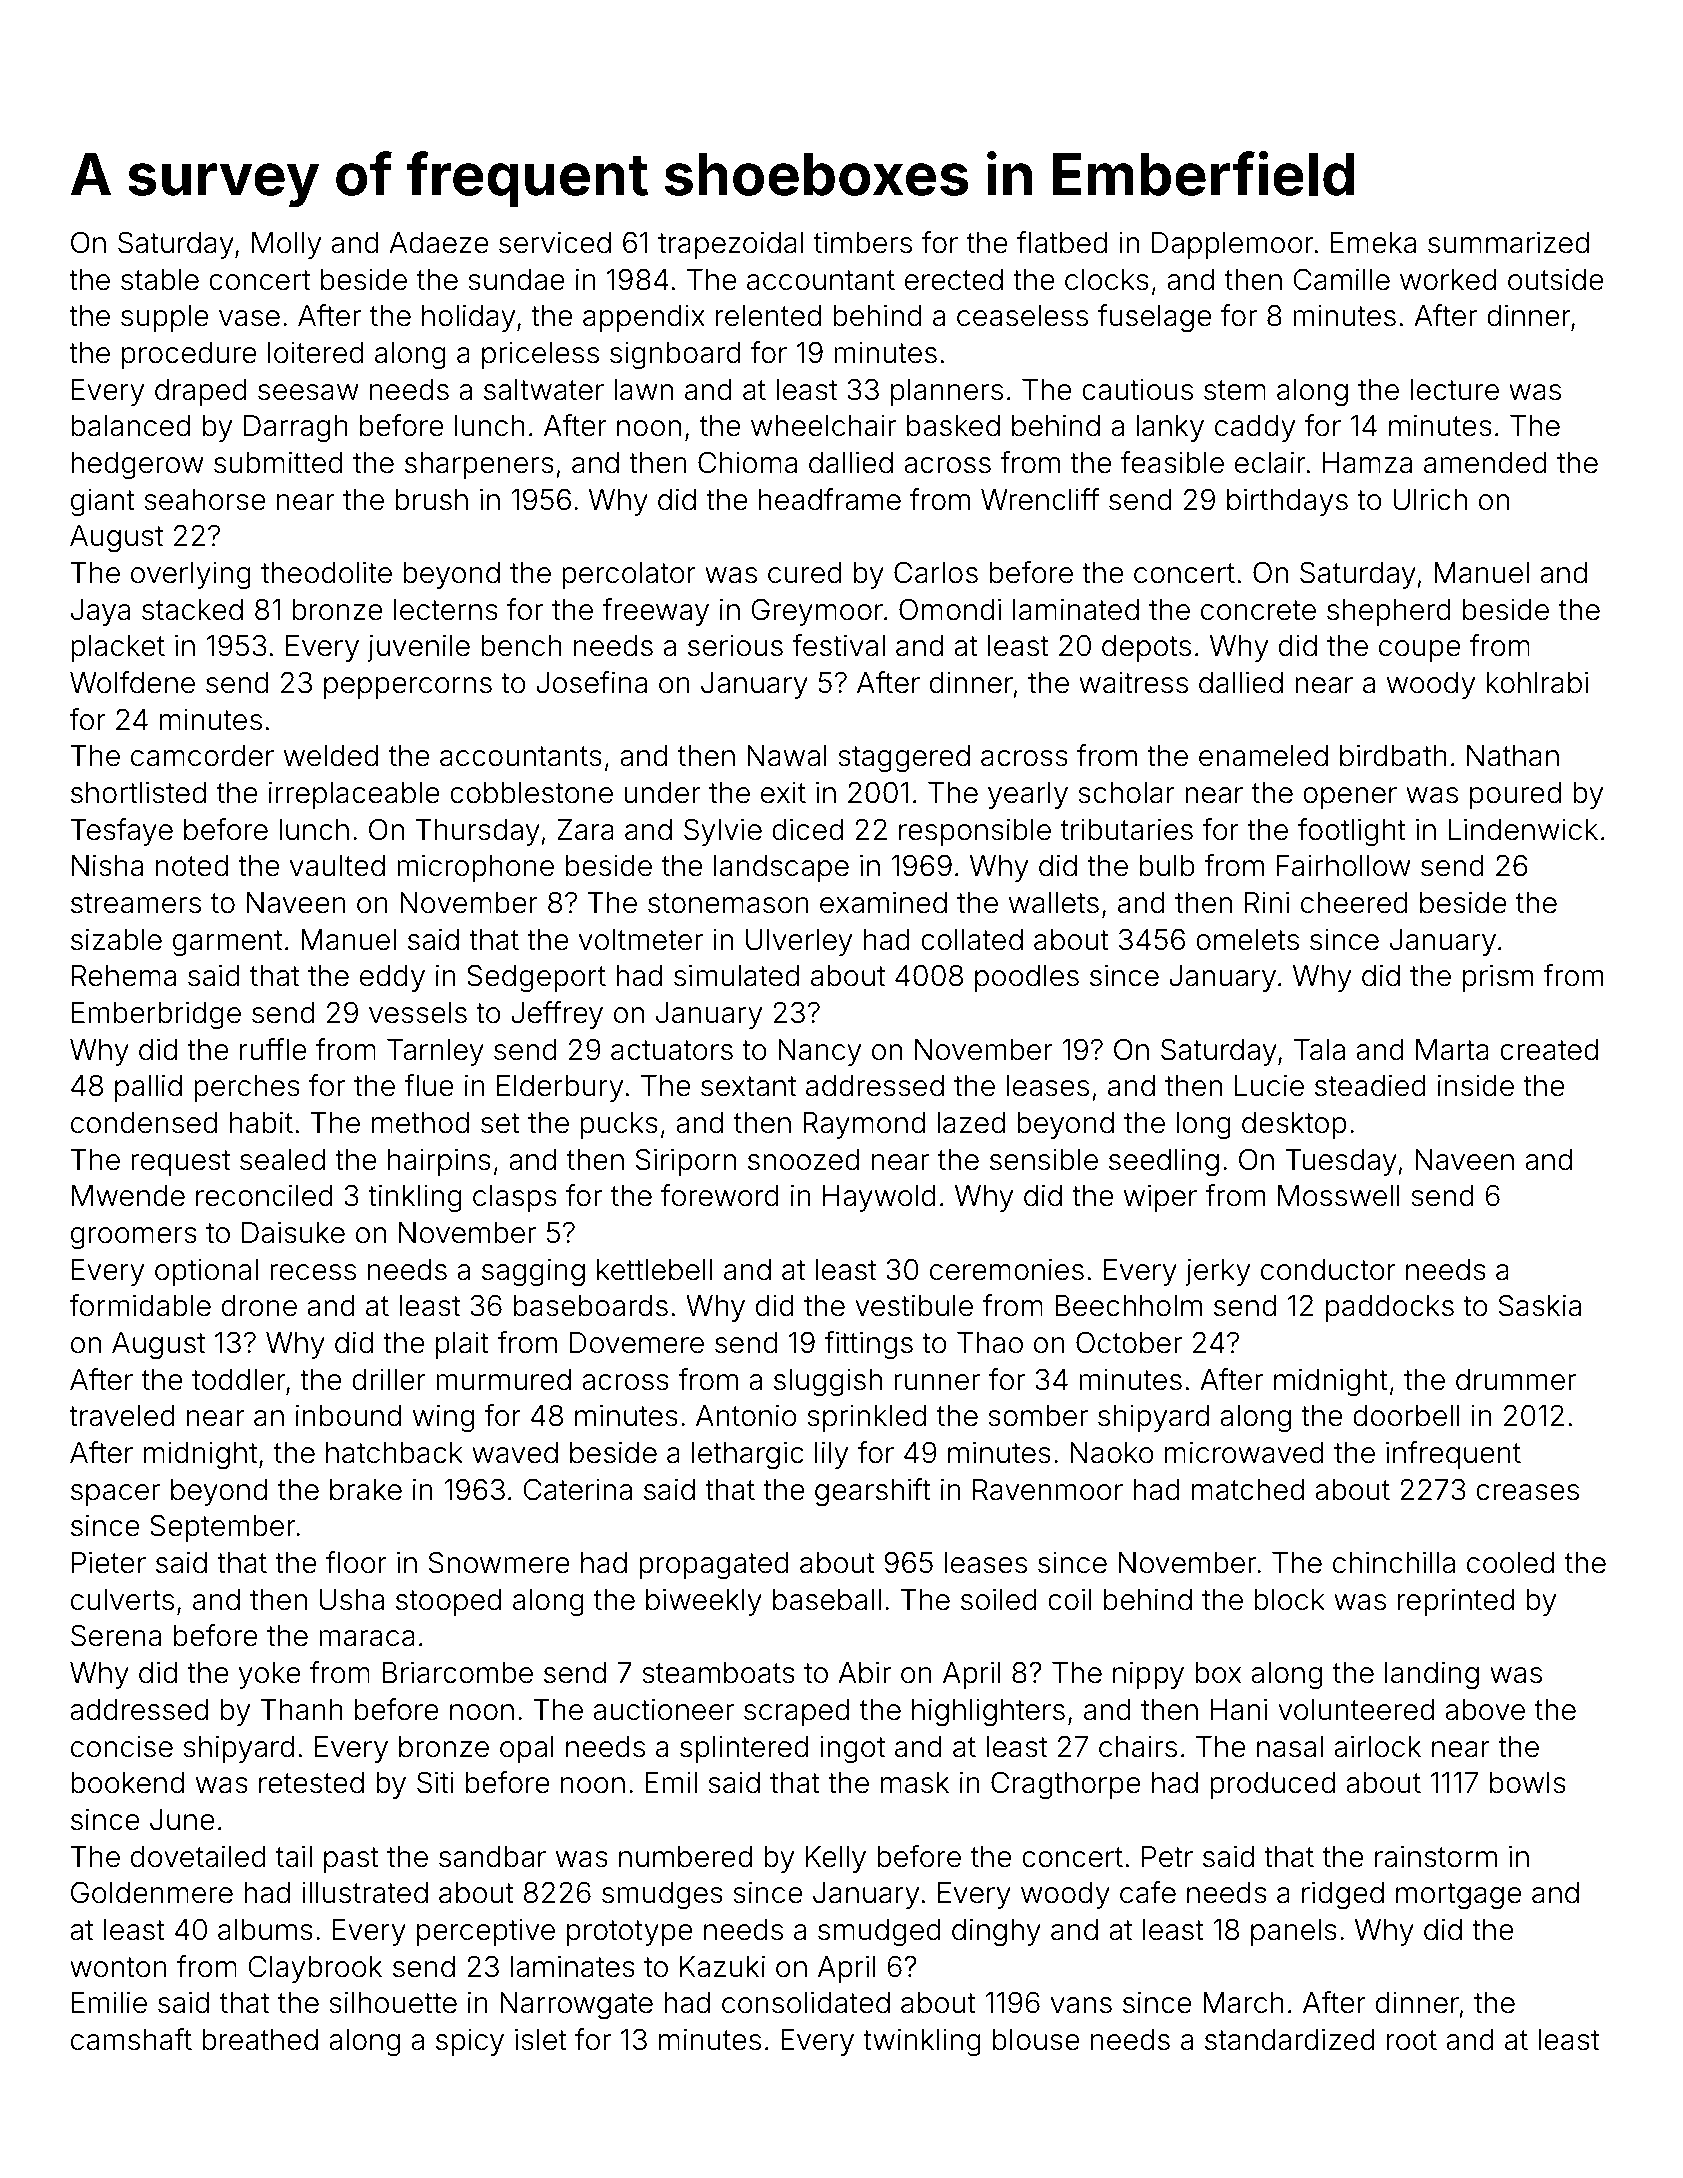 Image resolution: width=1683 pixels, height=2178 pixels. I want to click on Molly, so click(287, 245).
